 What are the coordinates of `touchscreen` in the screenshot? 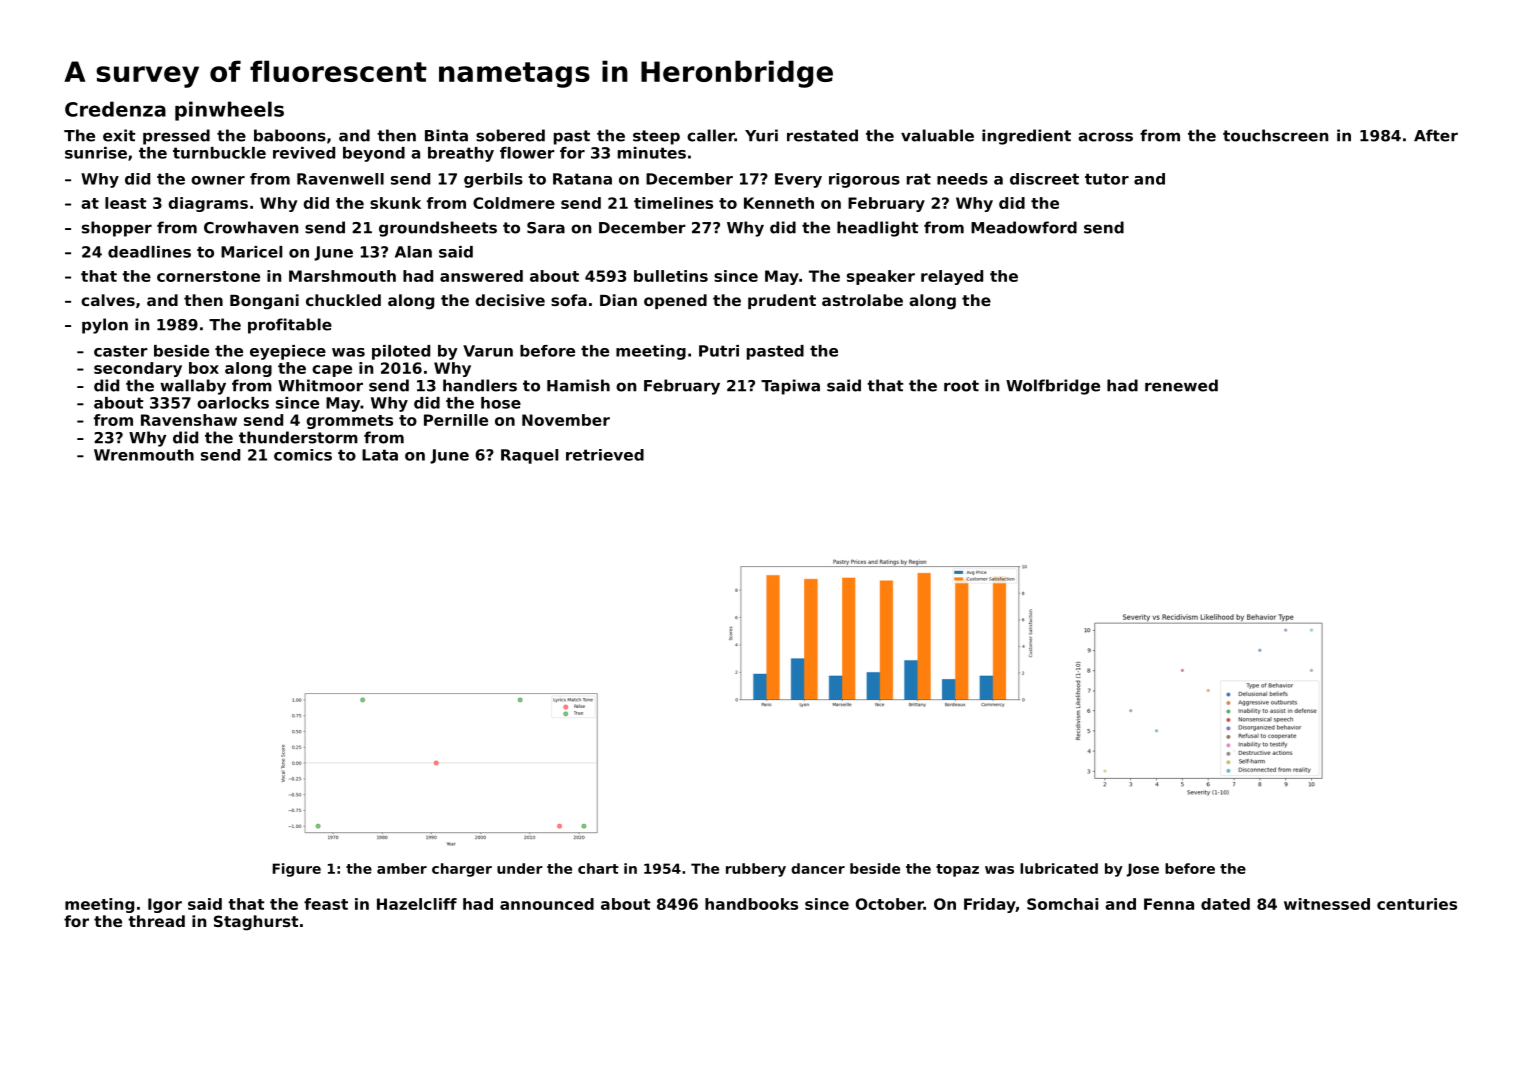 It's located at (1275, 135).
